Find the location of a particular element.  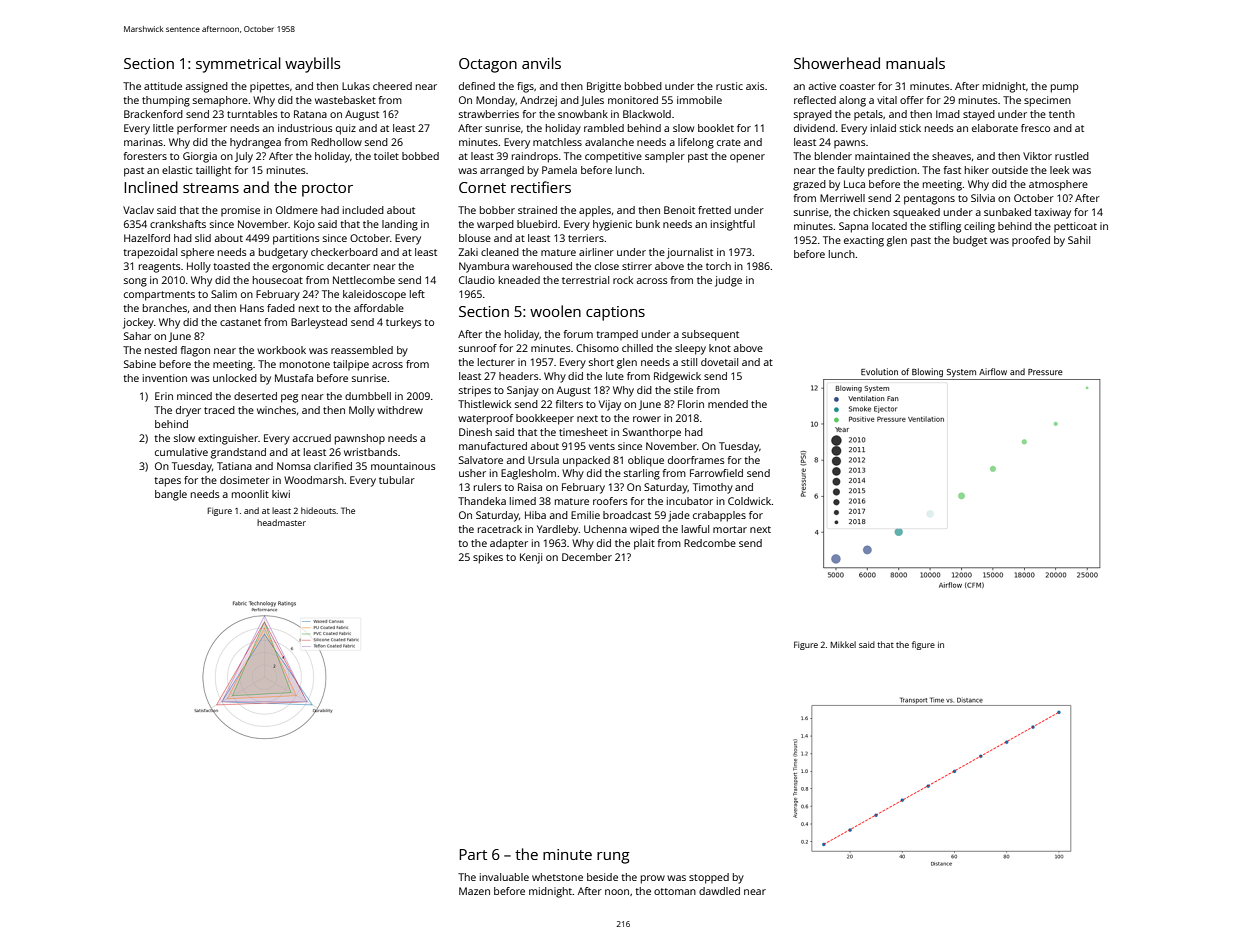

dawdled is located at coordinates (719, 891).
